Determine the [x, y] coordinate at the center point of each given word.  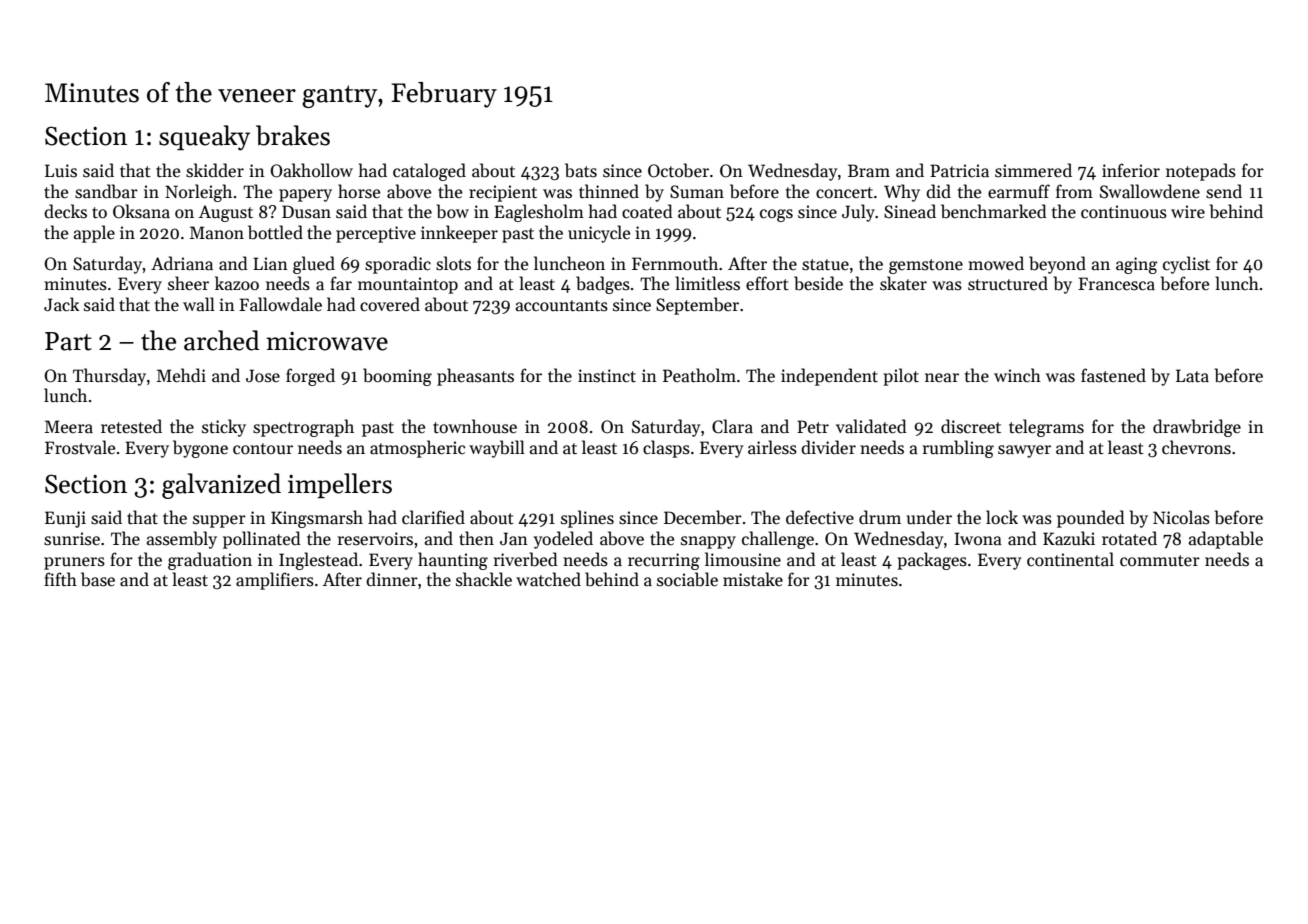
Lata [1192, 375]
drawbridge [1197, 428]
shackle [484, 579]
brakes [293, 135]
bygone [200, 449]
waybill [497, 449]
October [678, 170]
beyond [1057, 265]
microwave [327, 341]
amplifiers [275, 581]
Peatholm [699, 375]
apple [94, 234]
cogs [776, 215]
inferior [1131, 170]
